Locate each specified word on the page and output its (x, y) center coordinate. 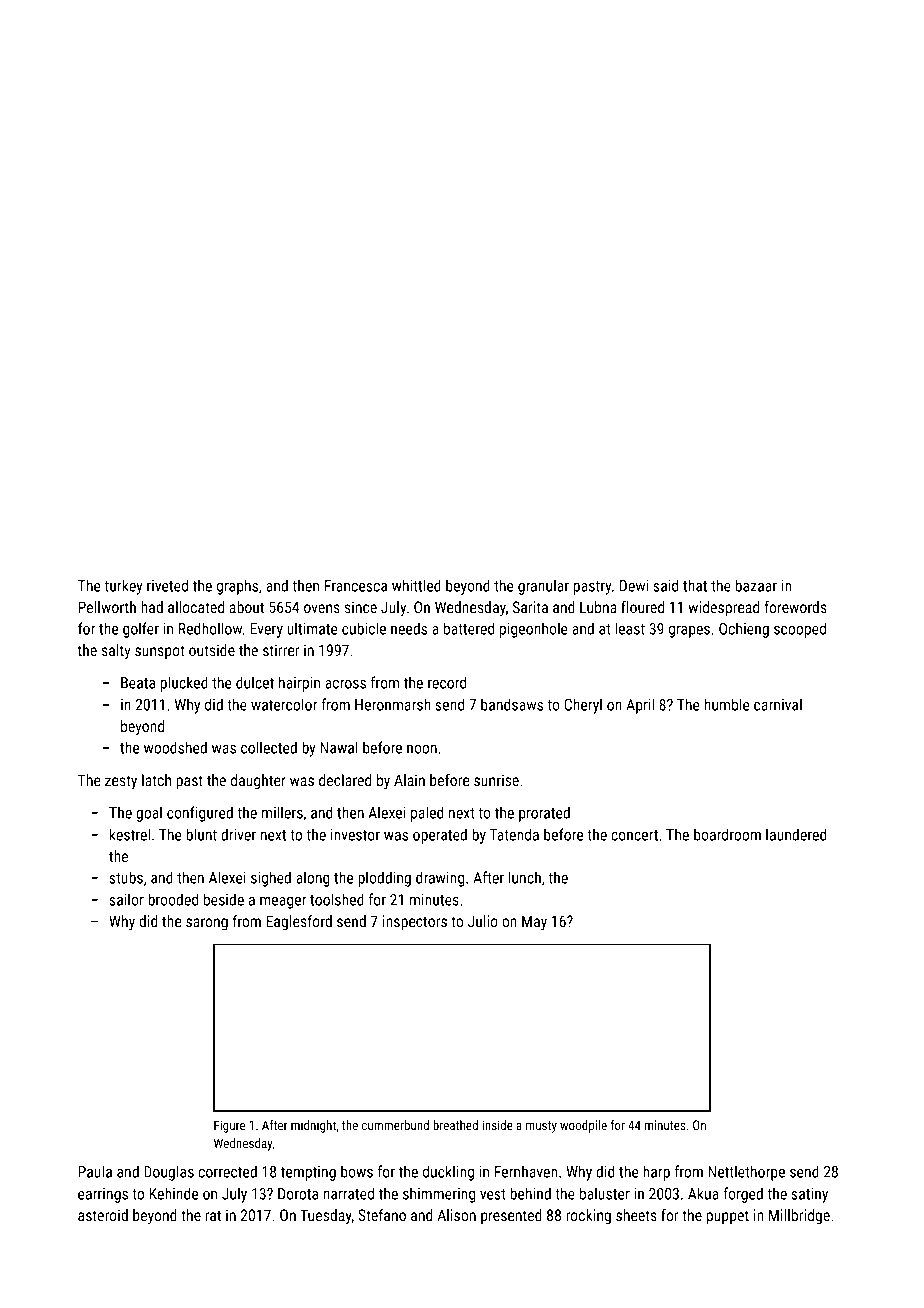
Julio (483, 921)
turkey (123, 587)
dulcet (255, 682)
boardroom (727, 834)
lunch (525, 877)
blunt (201, 834)
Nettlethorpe (746, 1173)
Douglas (169, 1173)
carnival (778, 704)
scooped (800, 630)
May (534, 922)
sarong (207, 924)
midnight (313, 1126)
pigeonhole (534, 630)
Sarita (530, 607)
